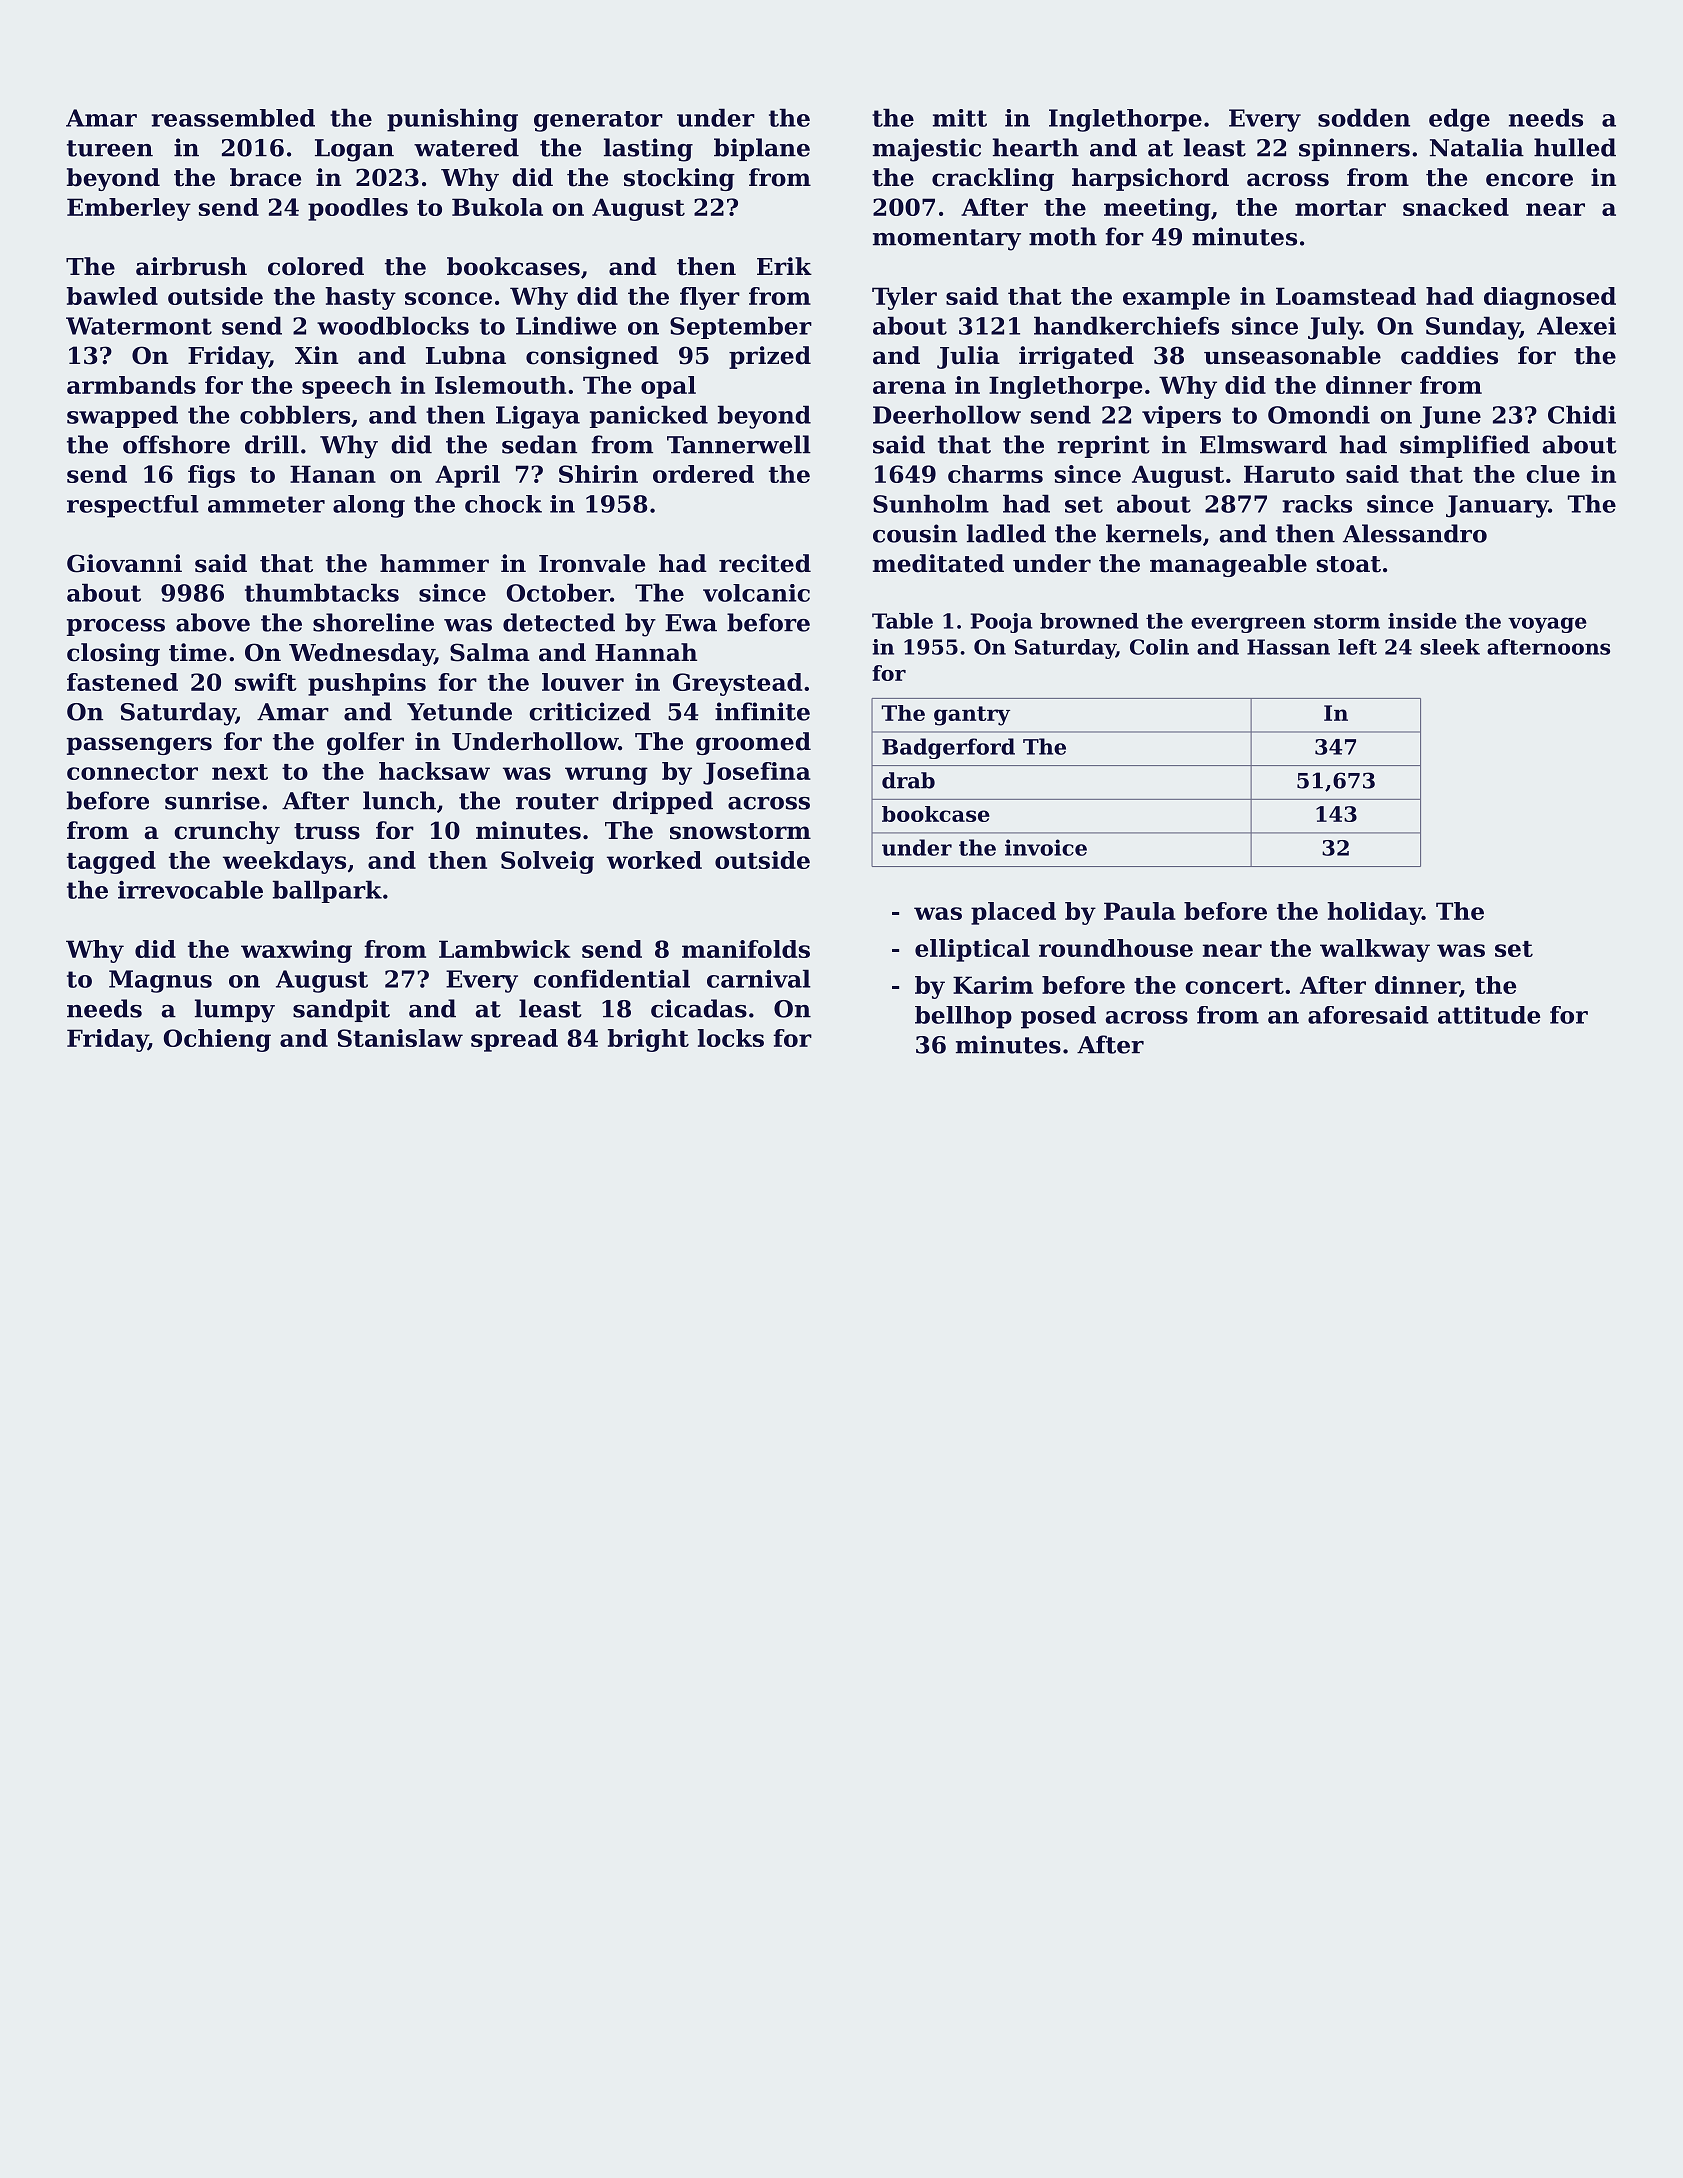 Image resolution: width=1683 pixels, height=2178 pixels. I want to click on Tannerwell, so click(739, 444).
